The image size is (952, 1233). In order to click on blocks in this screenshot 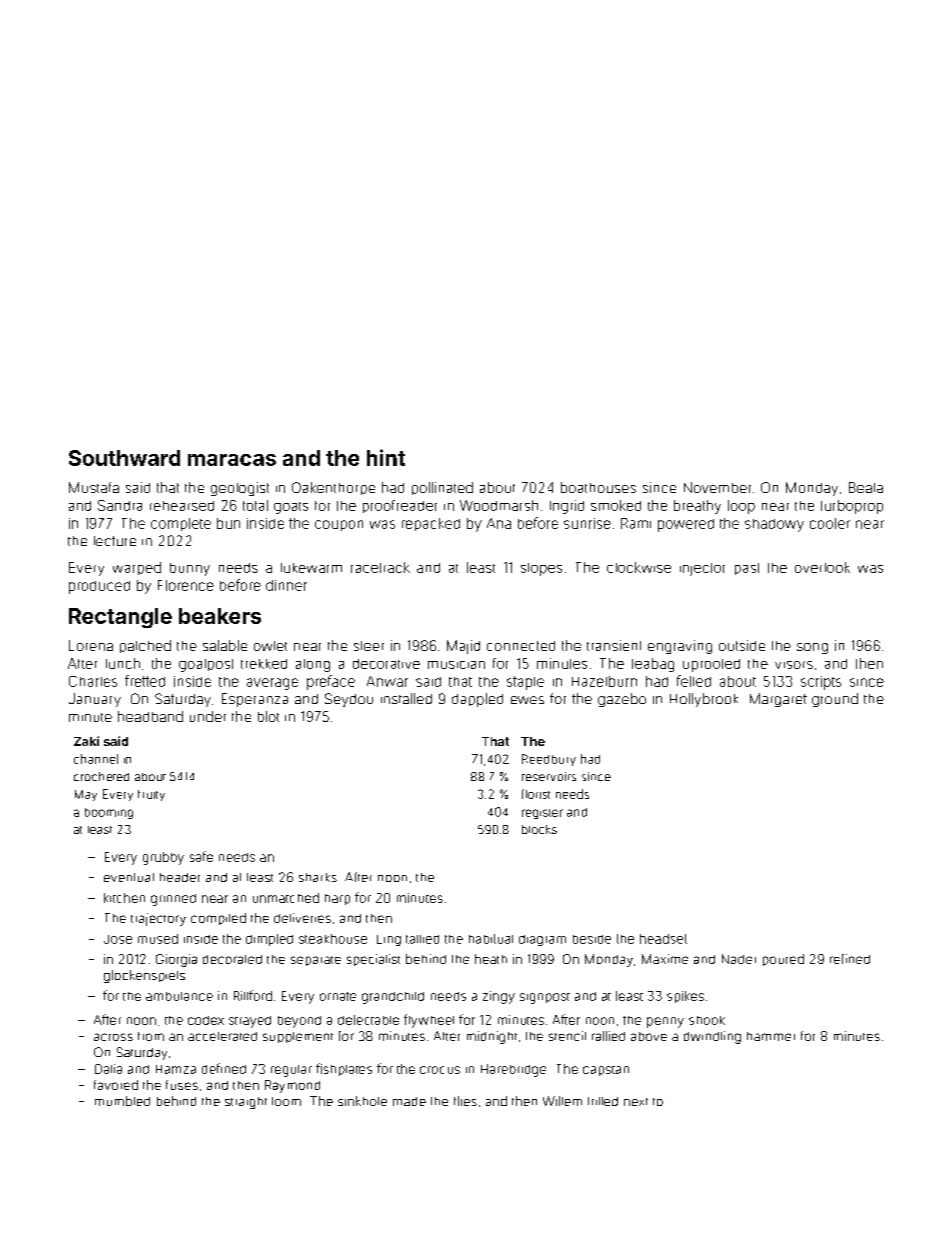, I will do `click(539, 829)`.
